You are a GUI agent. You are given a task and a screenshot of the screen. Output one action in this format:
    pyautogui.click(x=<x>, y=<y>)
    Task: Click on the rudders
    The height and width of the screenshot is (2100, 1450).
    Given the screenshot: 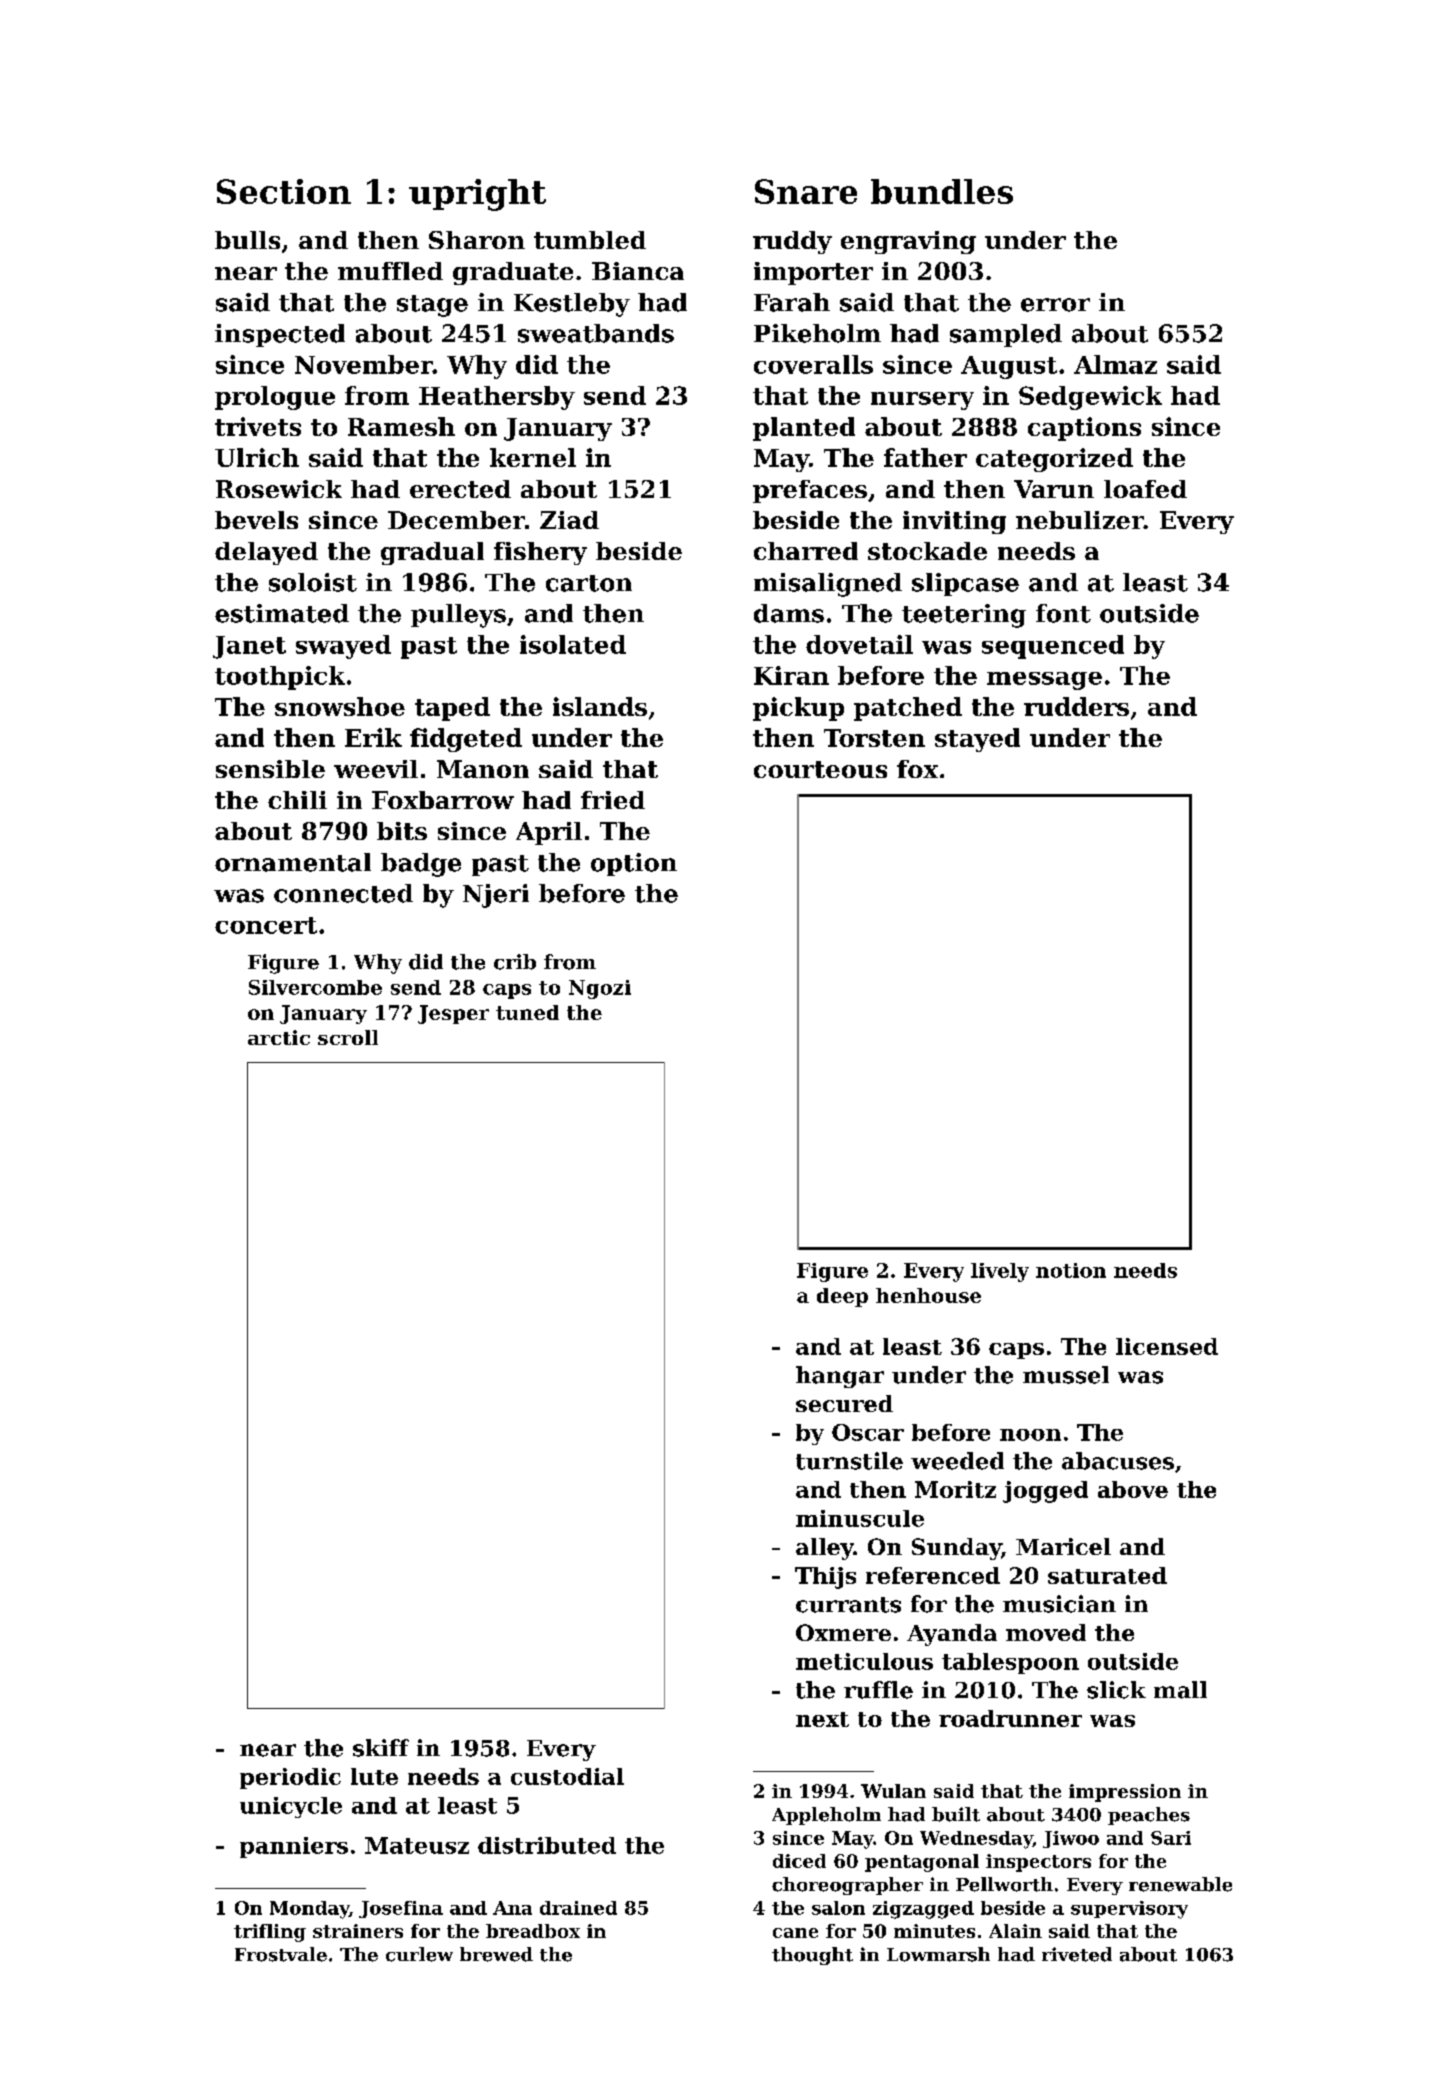 What is the action you would take?
    pyautogui.click(x=1076, y=706)
